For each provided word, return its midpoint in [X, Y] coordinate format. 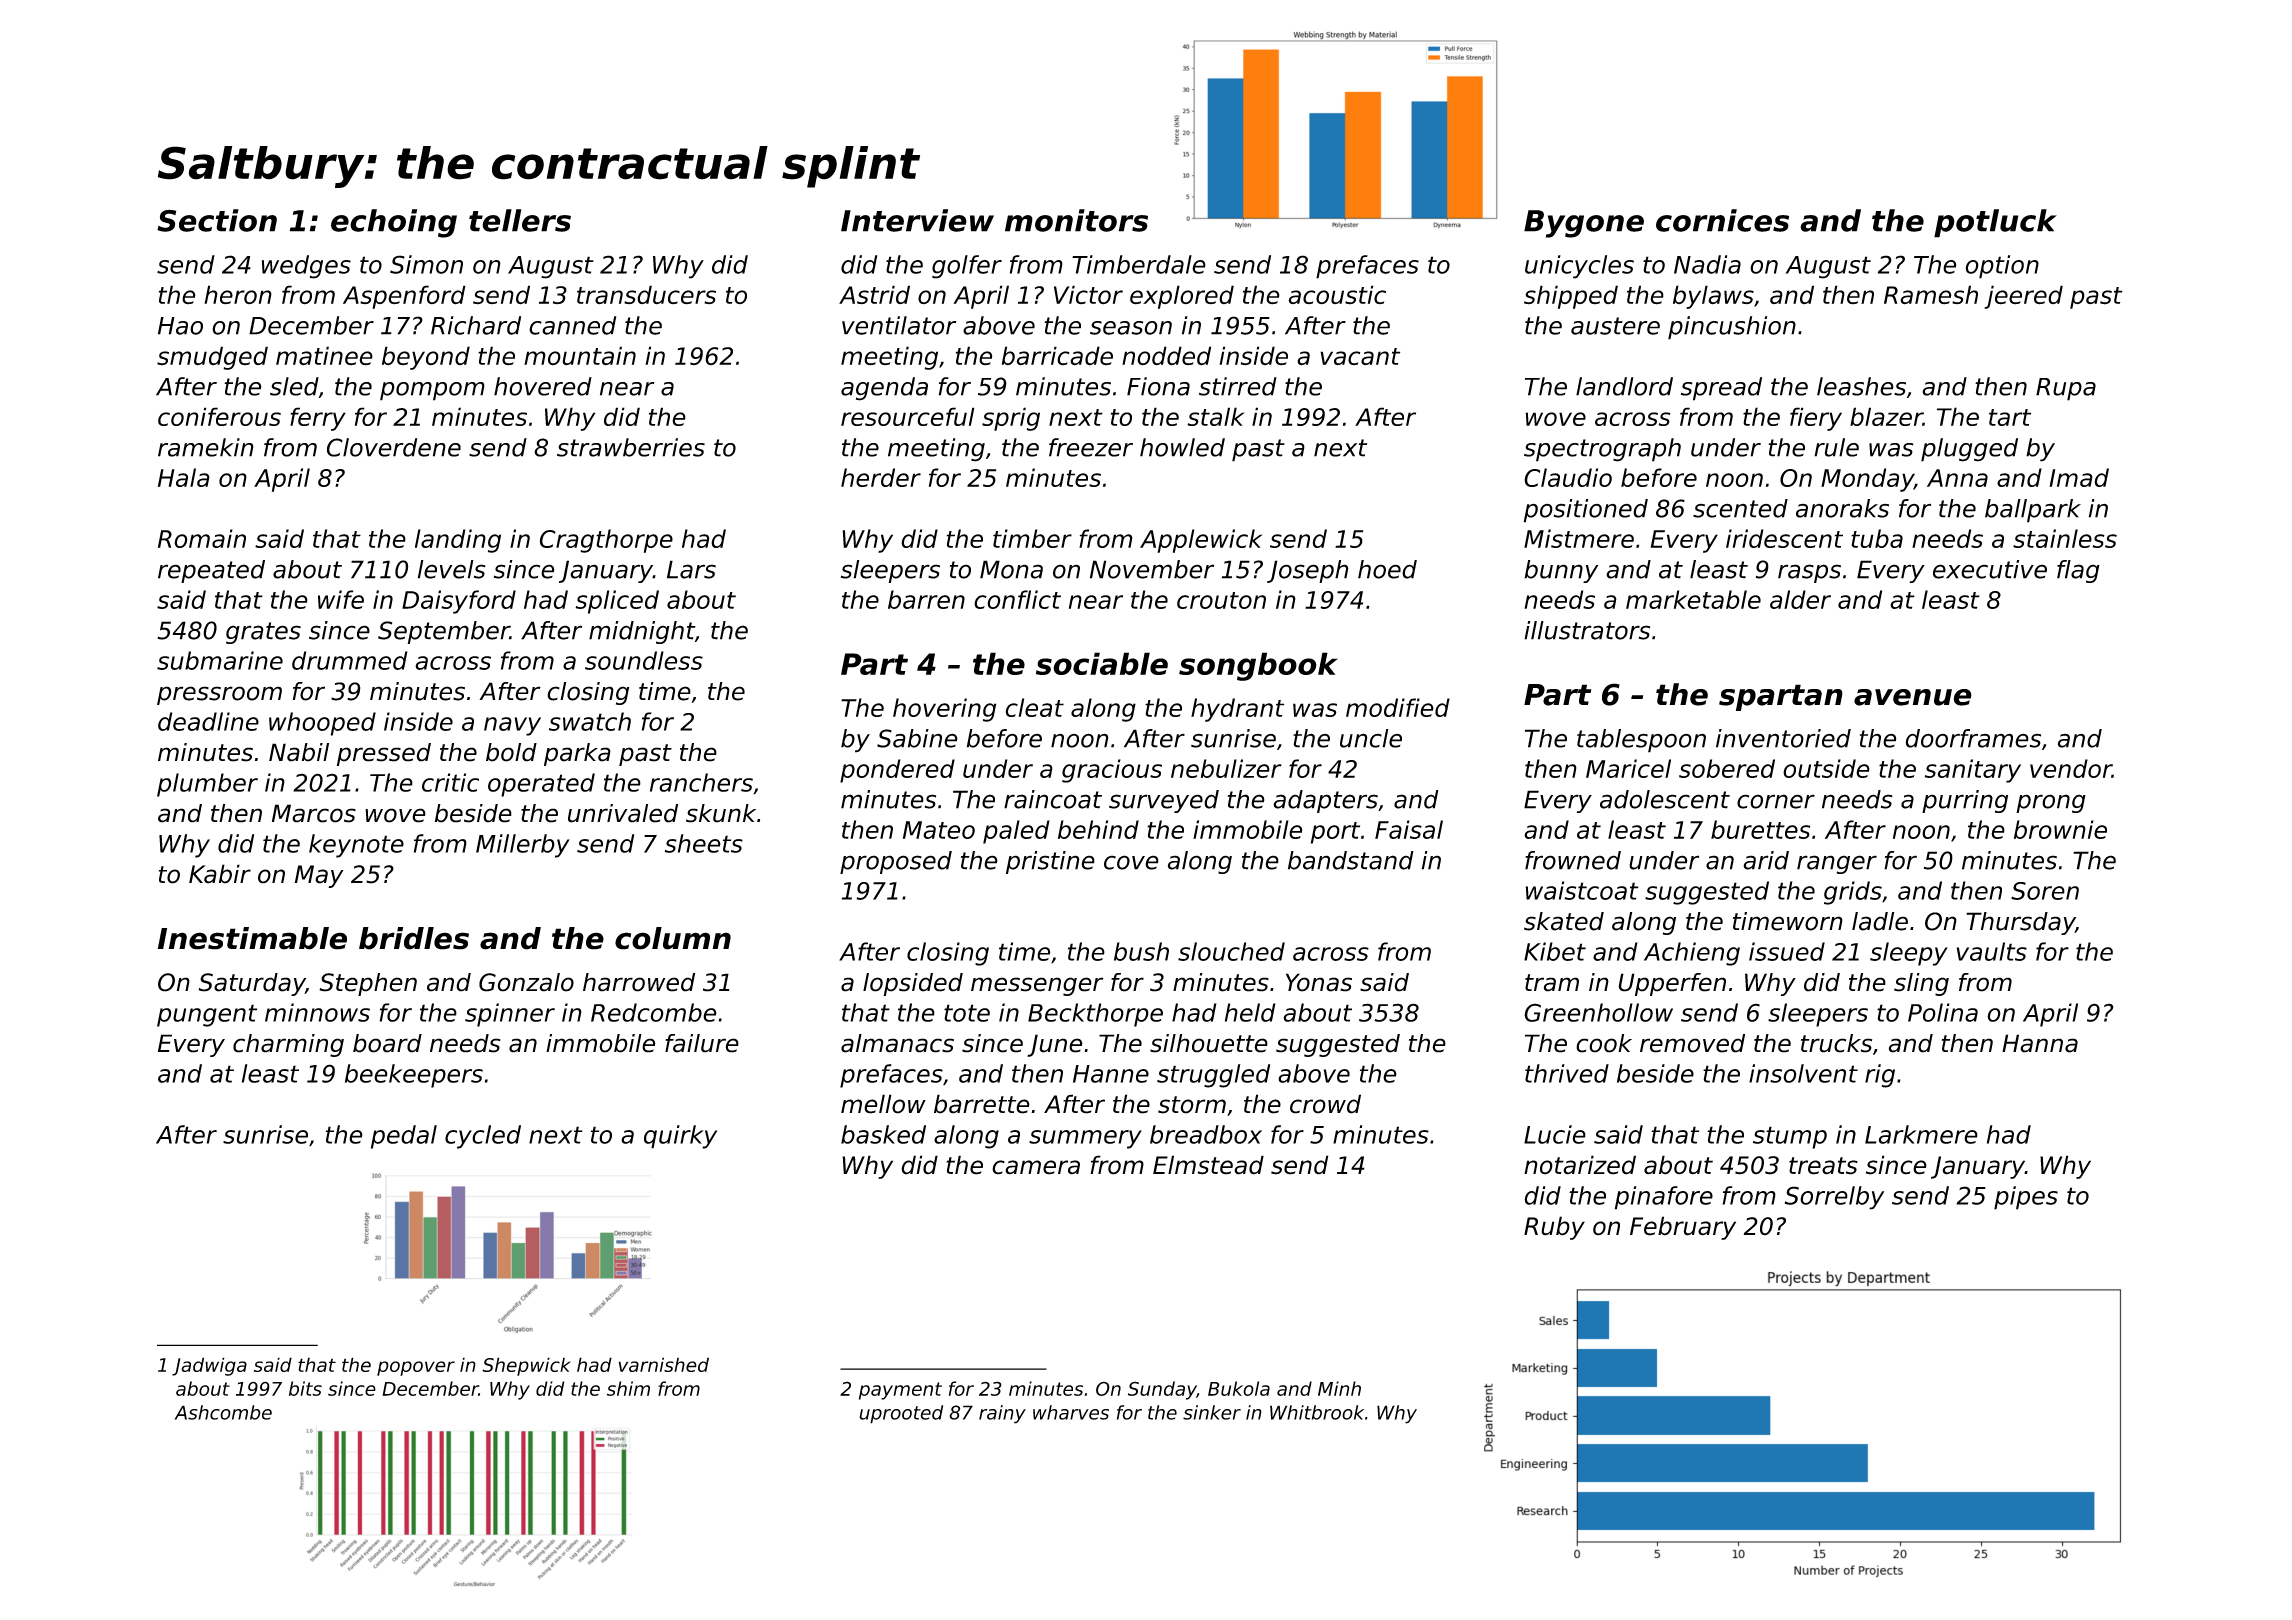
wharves [1071, 1412]
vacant [1360, 356]
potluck [1995, 223]
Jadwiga [209, 1366]
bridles [414, 938]
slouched [1231, 951]
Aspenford [404, 297]
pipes [2026, 1198]
